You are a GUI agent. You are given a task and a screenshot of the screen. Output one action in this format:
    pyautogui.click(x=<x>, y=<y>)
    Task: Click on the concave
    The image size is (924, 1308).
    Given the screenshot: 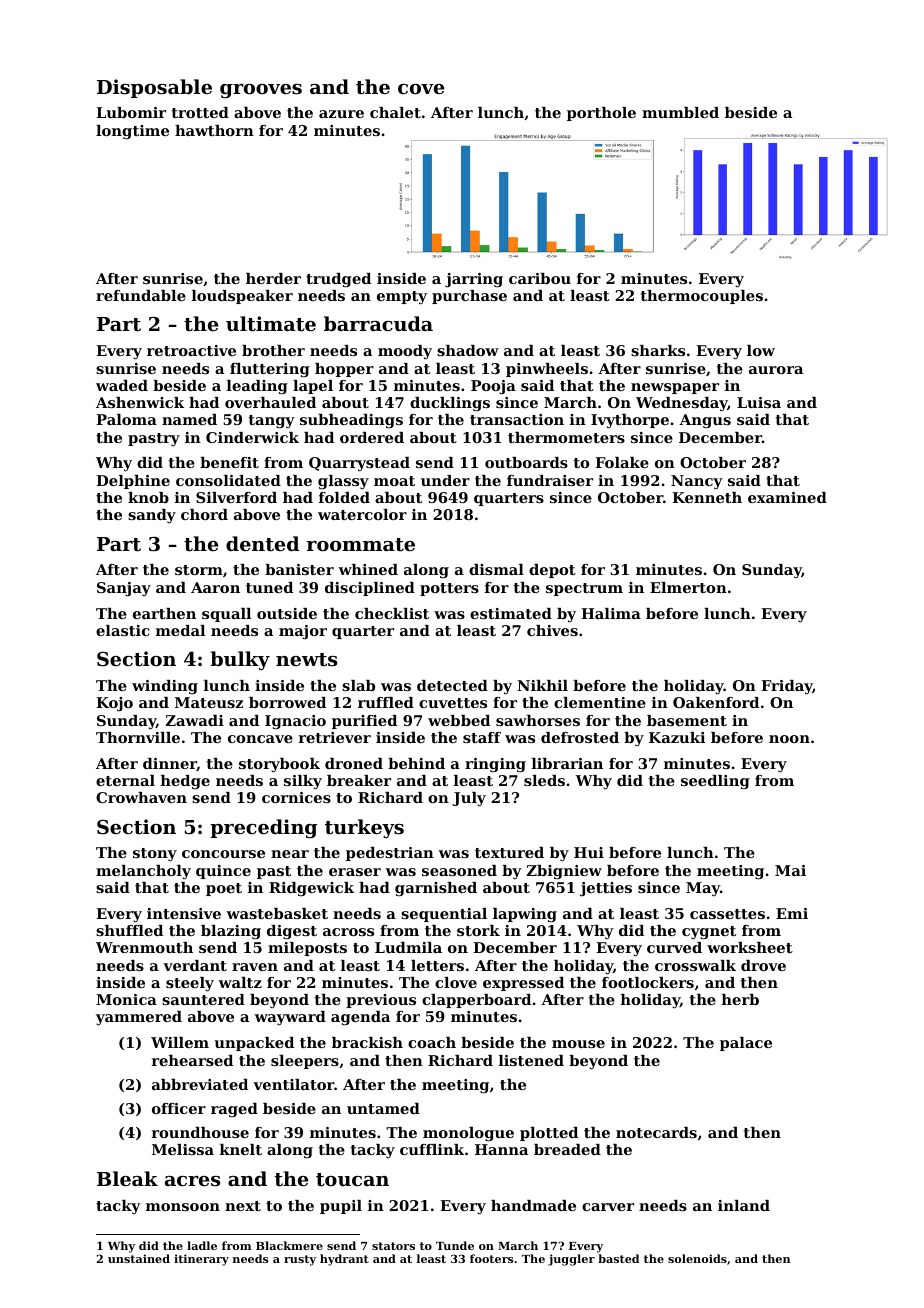 What is the action you would take?
    pyautogui.click(x=260, y=739)
